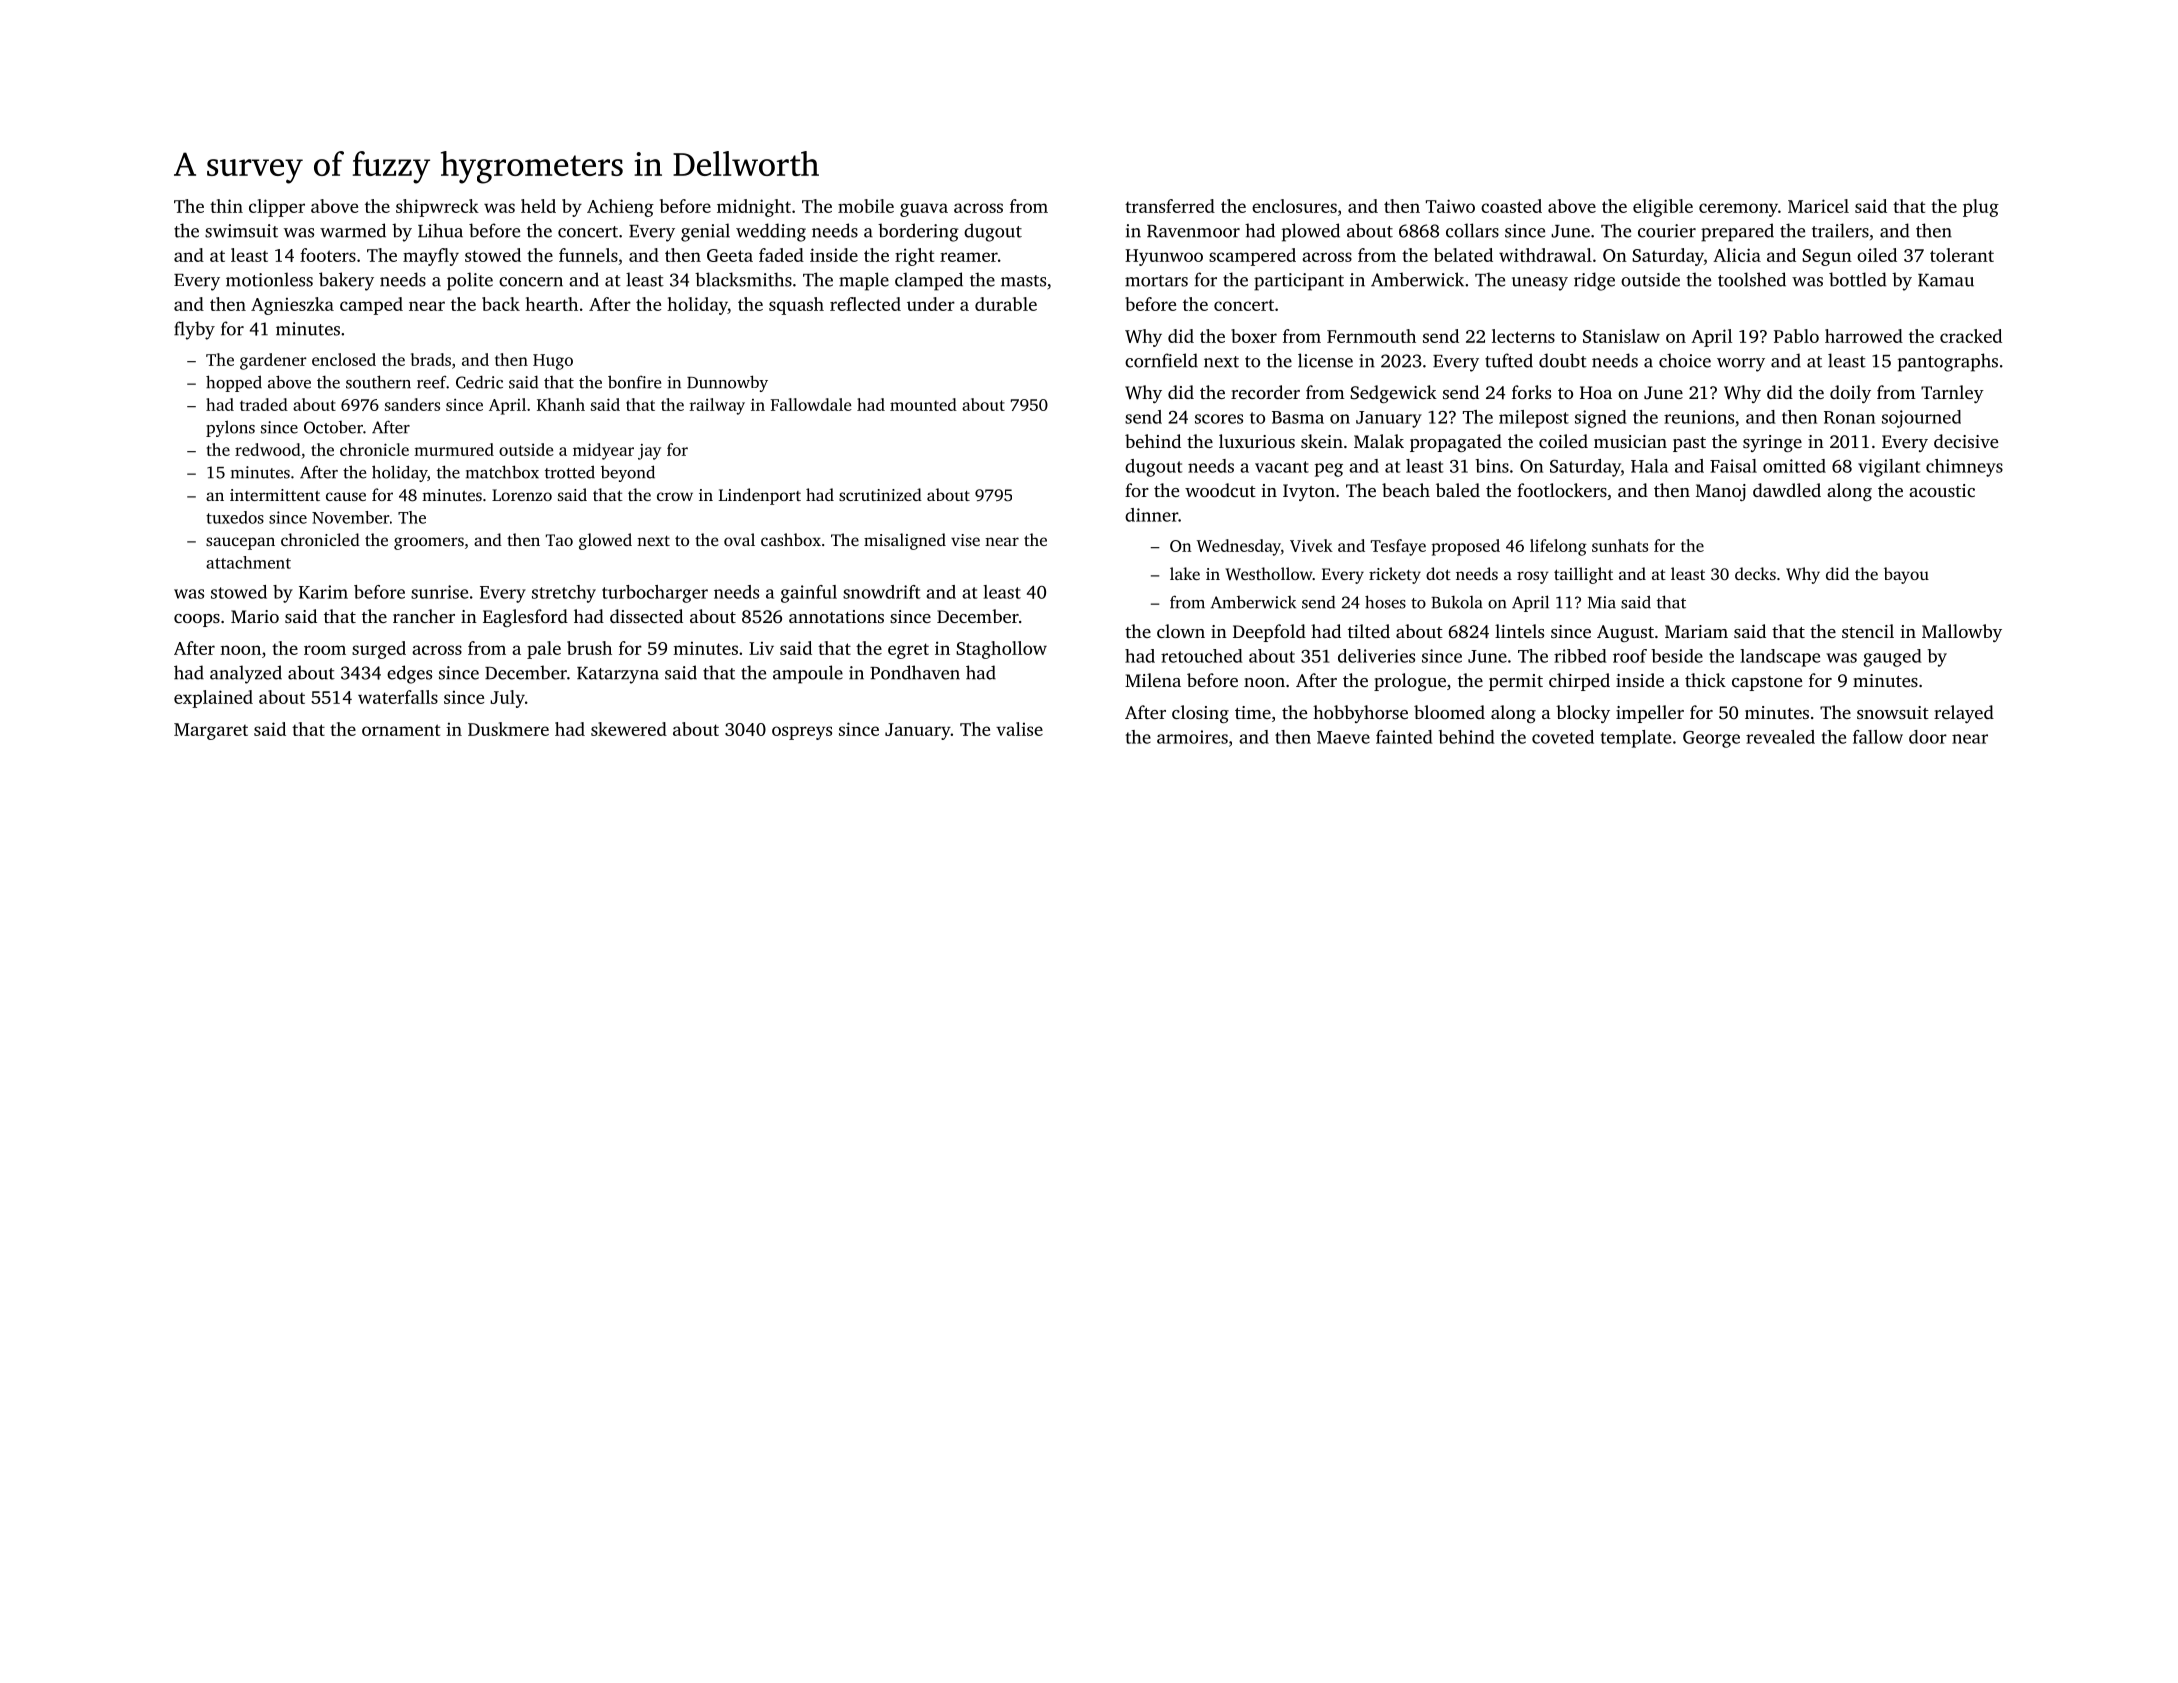 The image size is (2178, 1683). What do you see at coordinates (268, 449) in the screenshot?
I see `redwood` at bounding box center [268, 449].
